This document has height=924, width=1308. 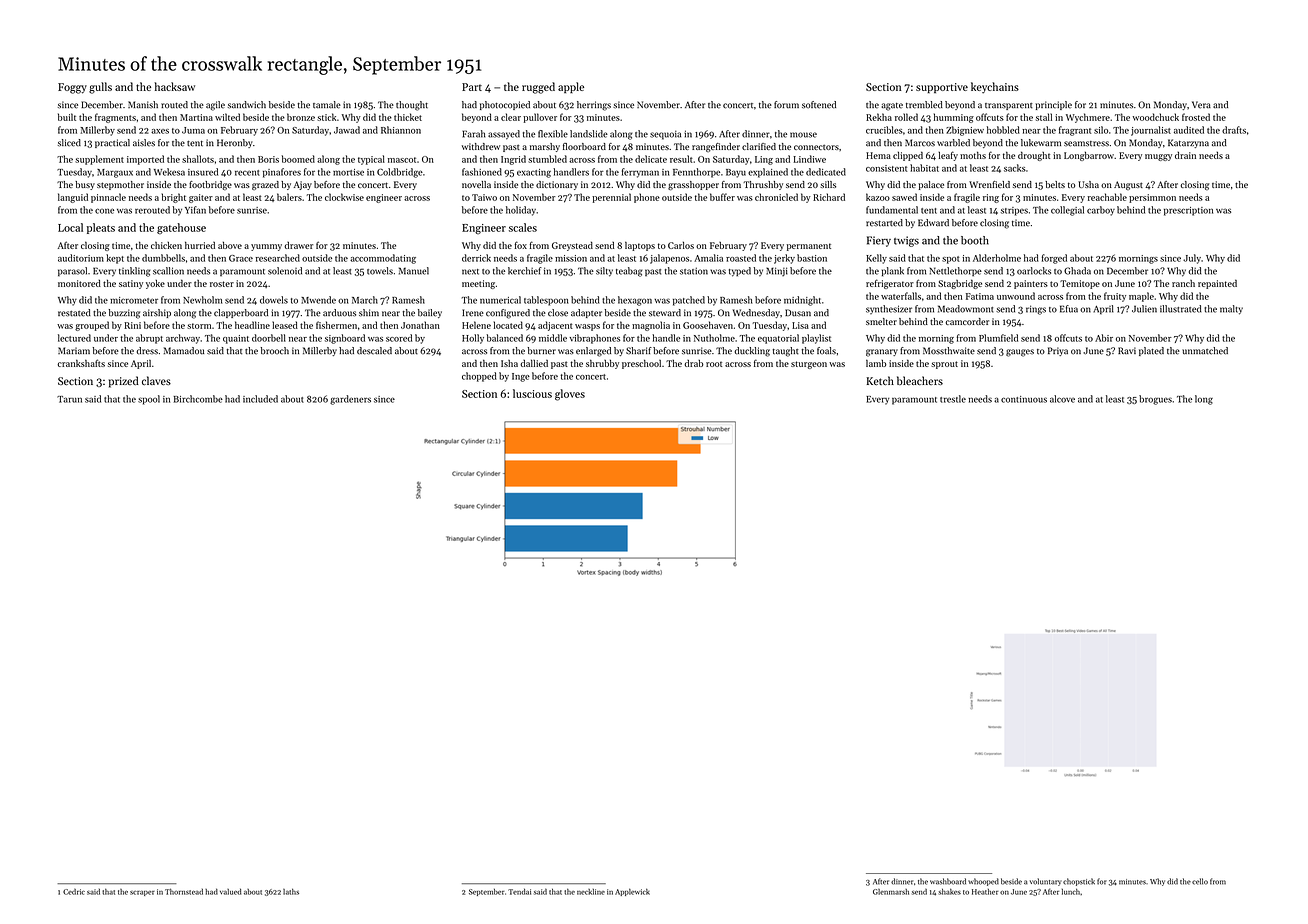 What do you see at coordinates (1200, 881) in the document?
I see `cello` at bounding box center [1200, 881].
